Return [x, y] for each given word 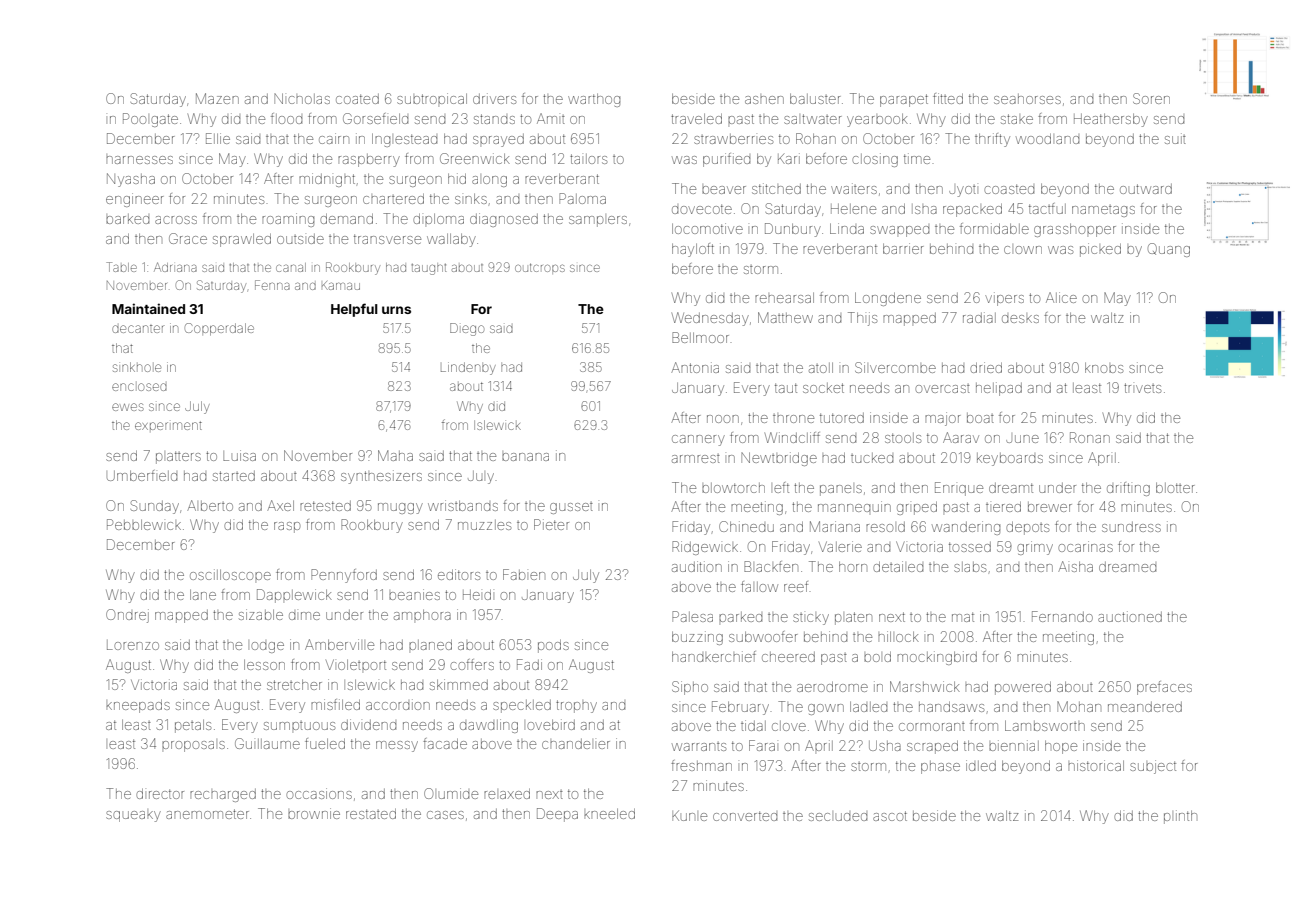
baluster [815, 99]
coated [357, 99]
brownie [314, 813]
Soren [1151, 98]
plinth [1180, 817]
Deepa [557, 815]
